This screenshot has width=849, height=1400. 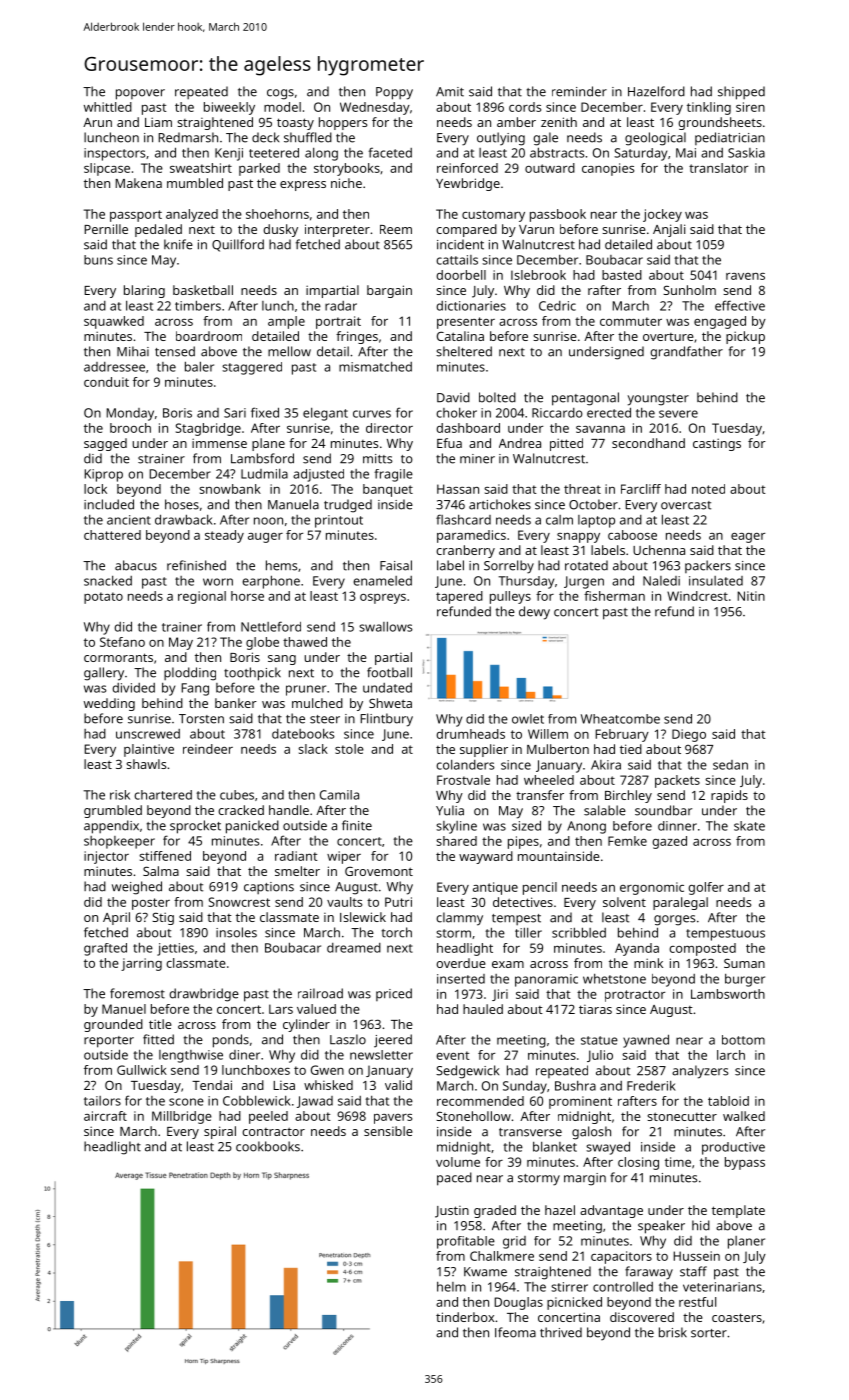 I want to click on thrived, so click(x=561, y=1332).
